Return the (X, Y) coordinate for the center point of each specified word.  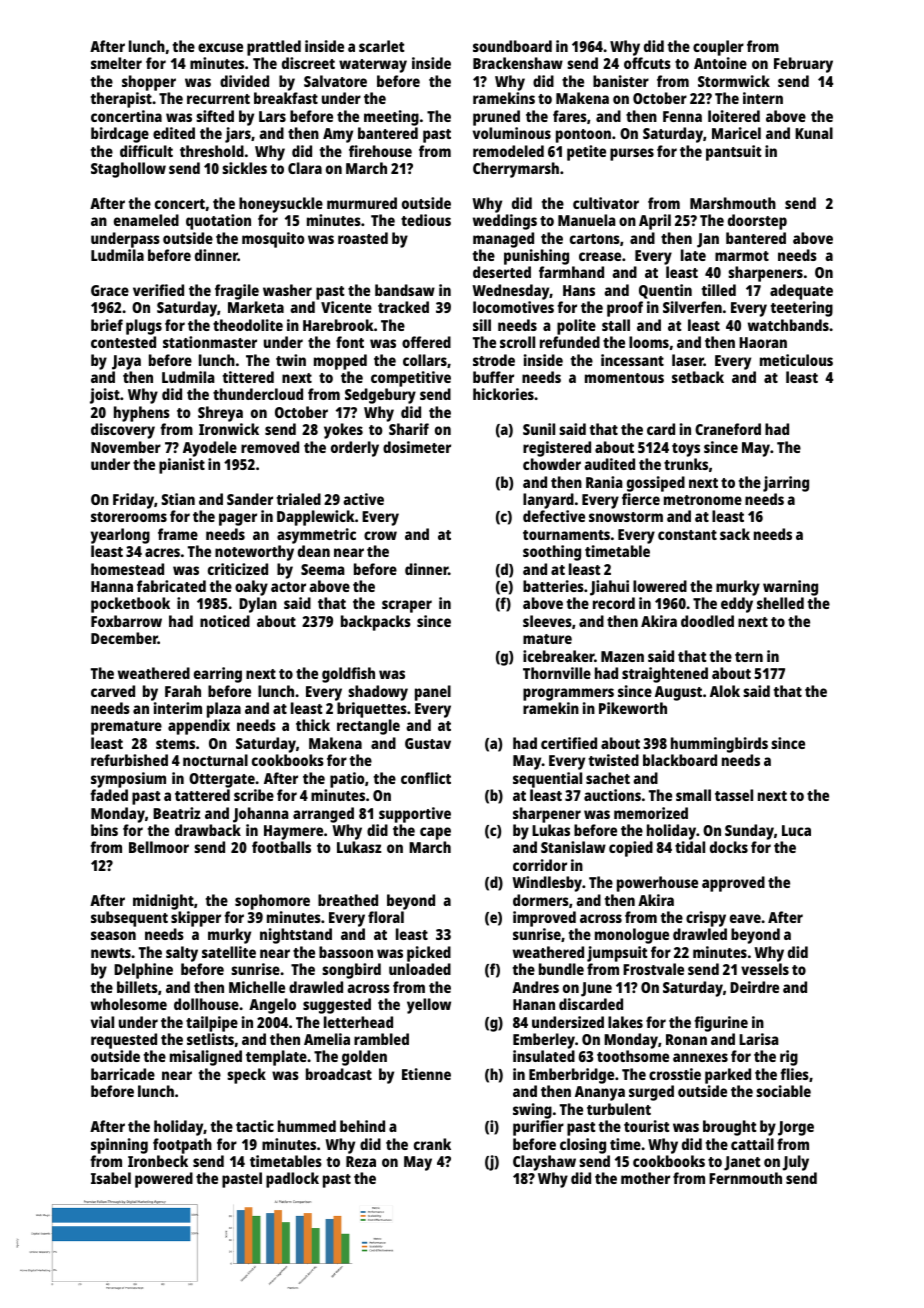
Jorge (796, 1128)
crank (432, 1144)
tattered (202, 795)
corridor (540, 865)
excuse (220, 47)
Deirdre (754, 987)
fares (570, 116)
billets (137, 987)
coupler (718, 48)
